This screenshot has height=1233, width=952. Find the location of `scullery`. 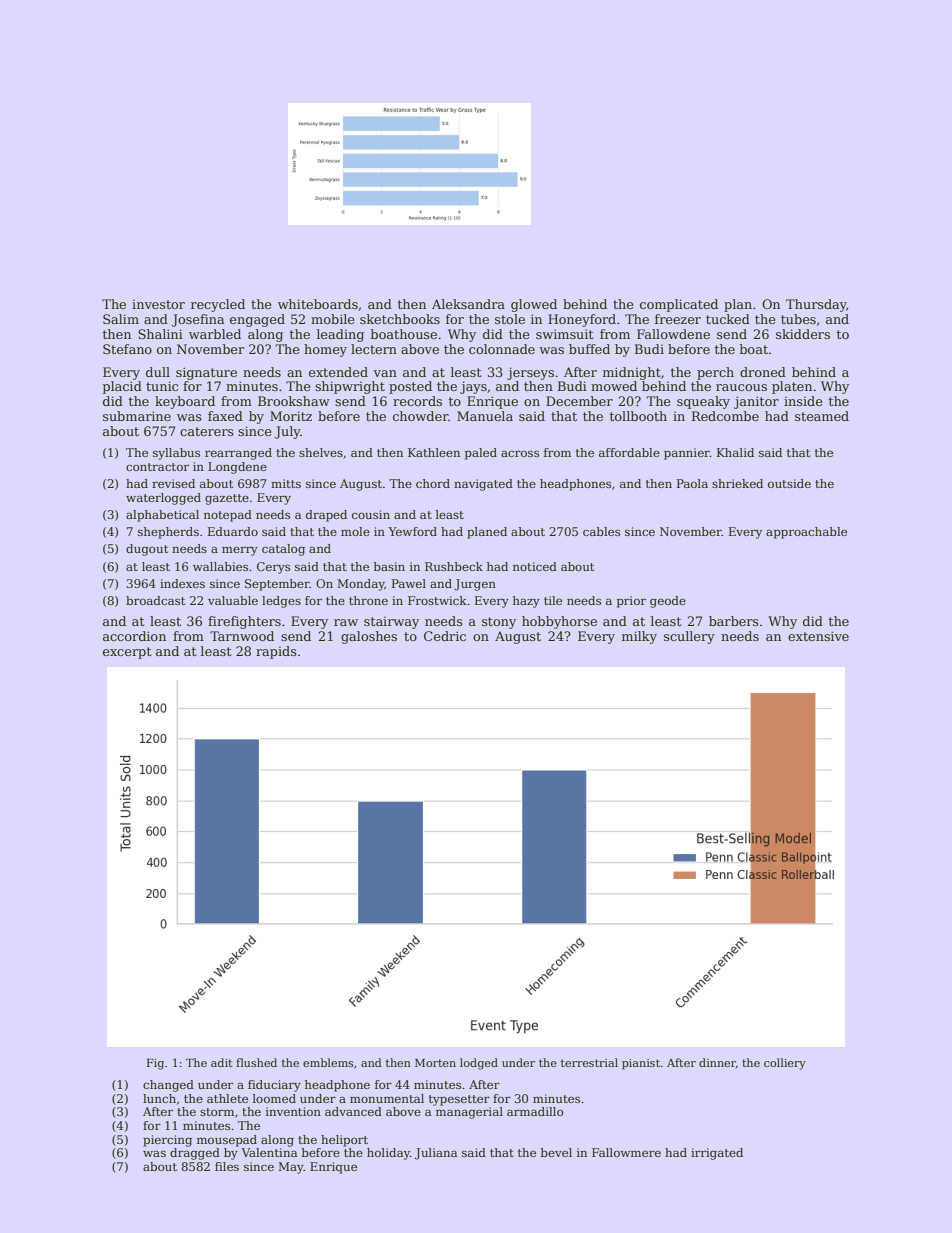

scullery is located at coordinates (689, 637).
